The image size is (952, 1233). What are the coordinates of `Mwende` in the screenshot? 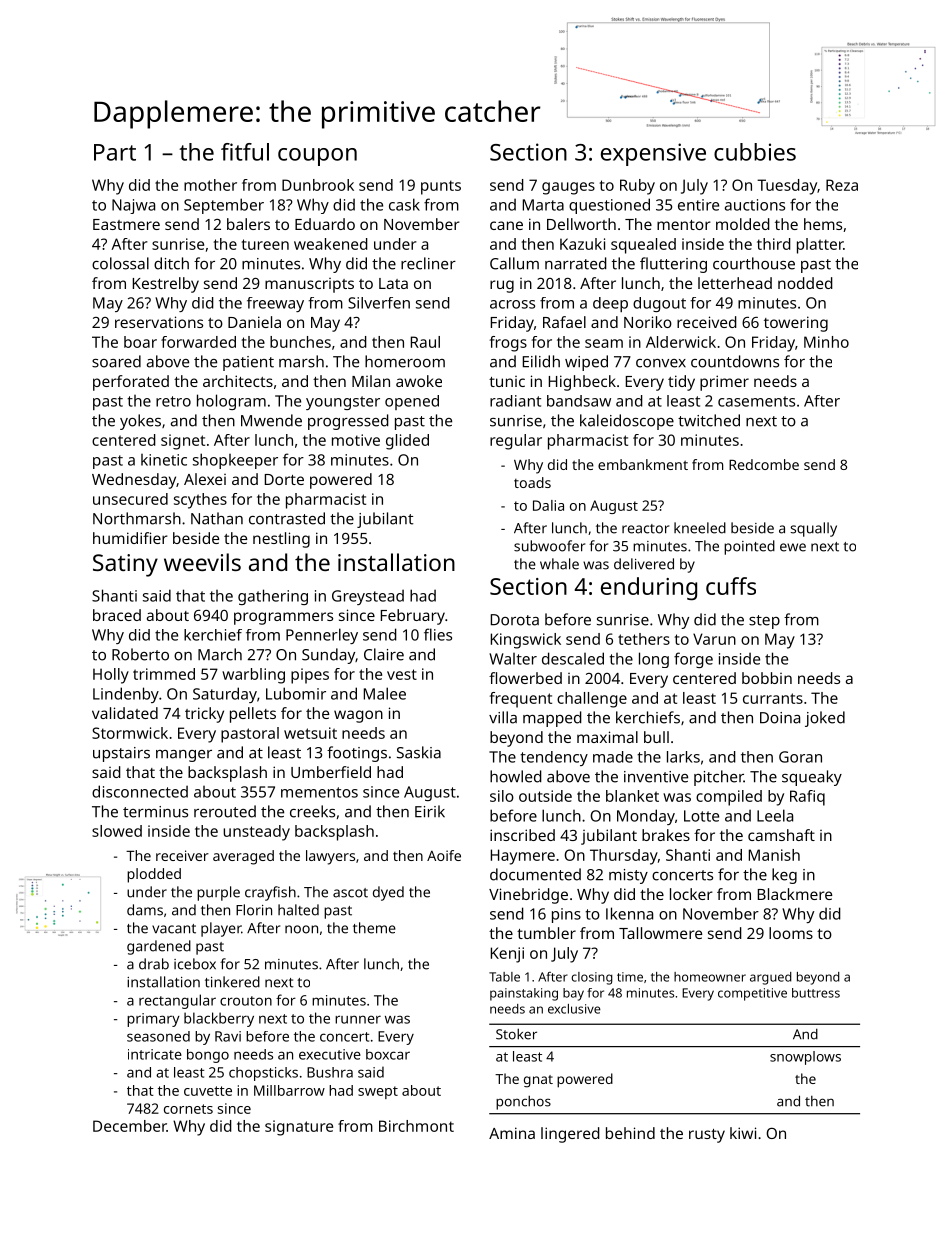 It's located at (271, 420).
